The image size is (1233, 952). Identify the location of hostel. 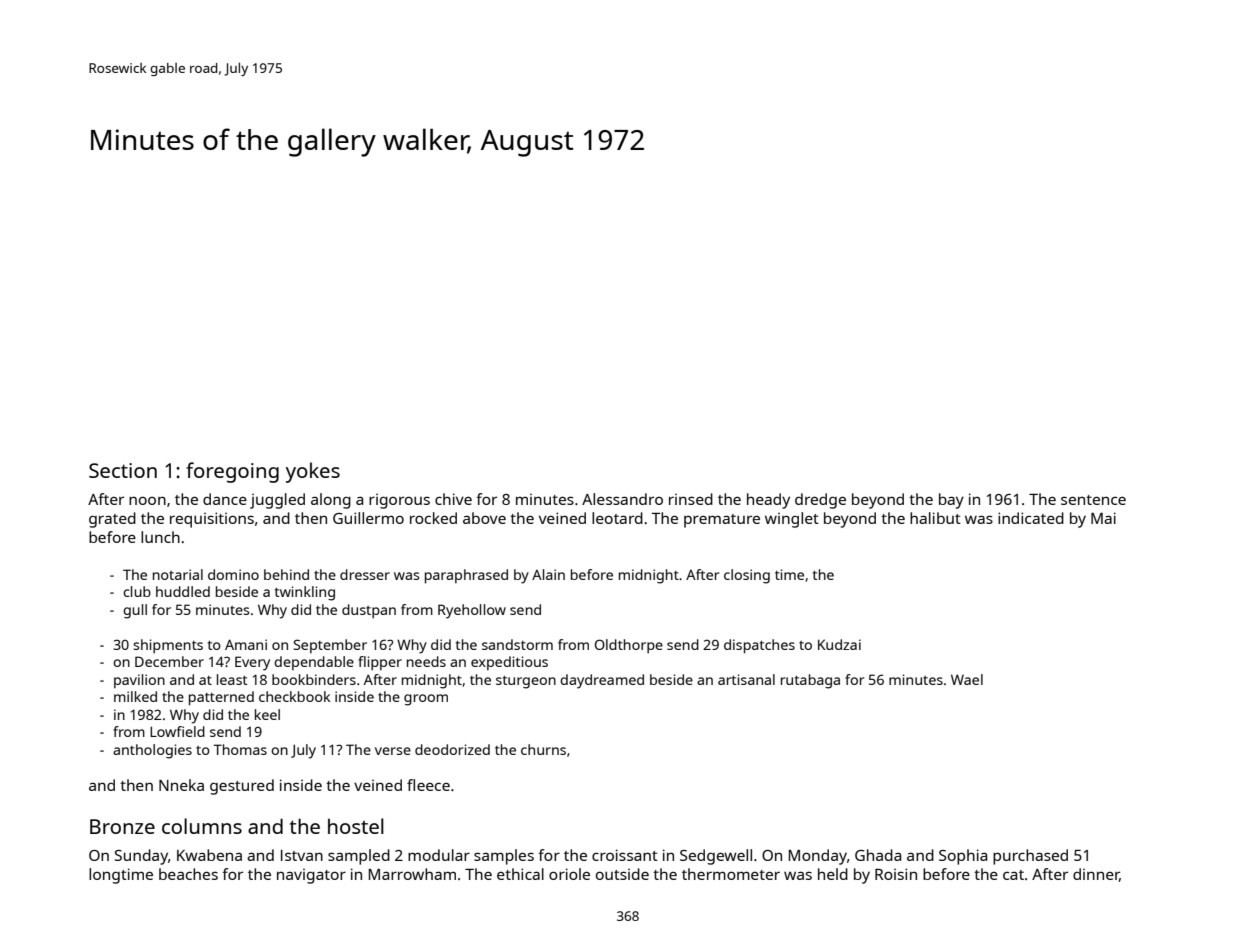
(356, 826).
